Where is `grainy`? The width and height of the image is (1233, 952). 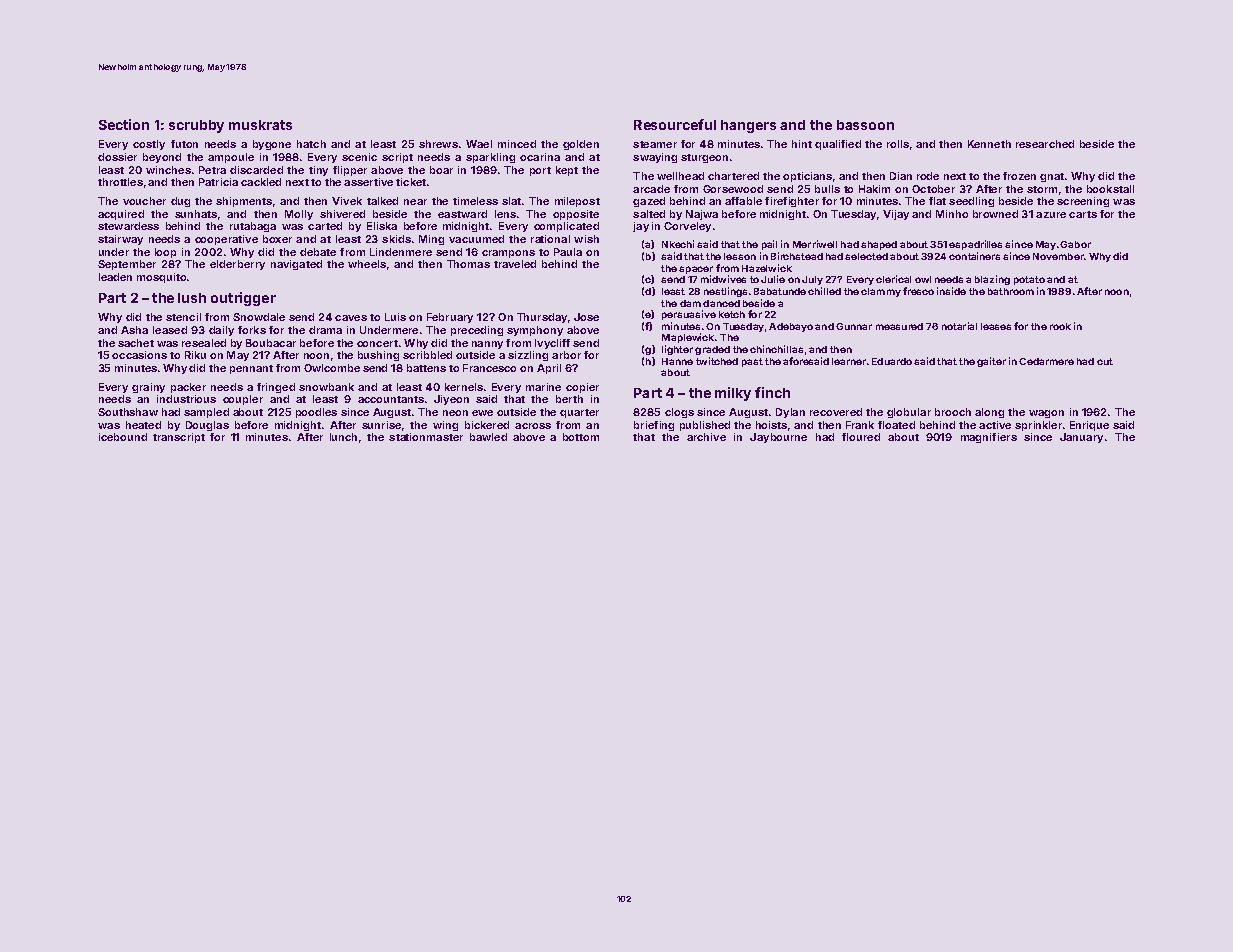
grainy is located at coordinates (148, 388).
